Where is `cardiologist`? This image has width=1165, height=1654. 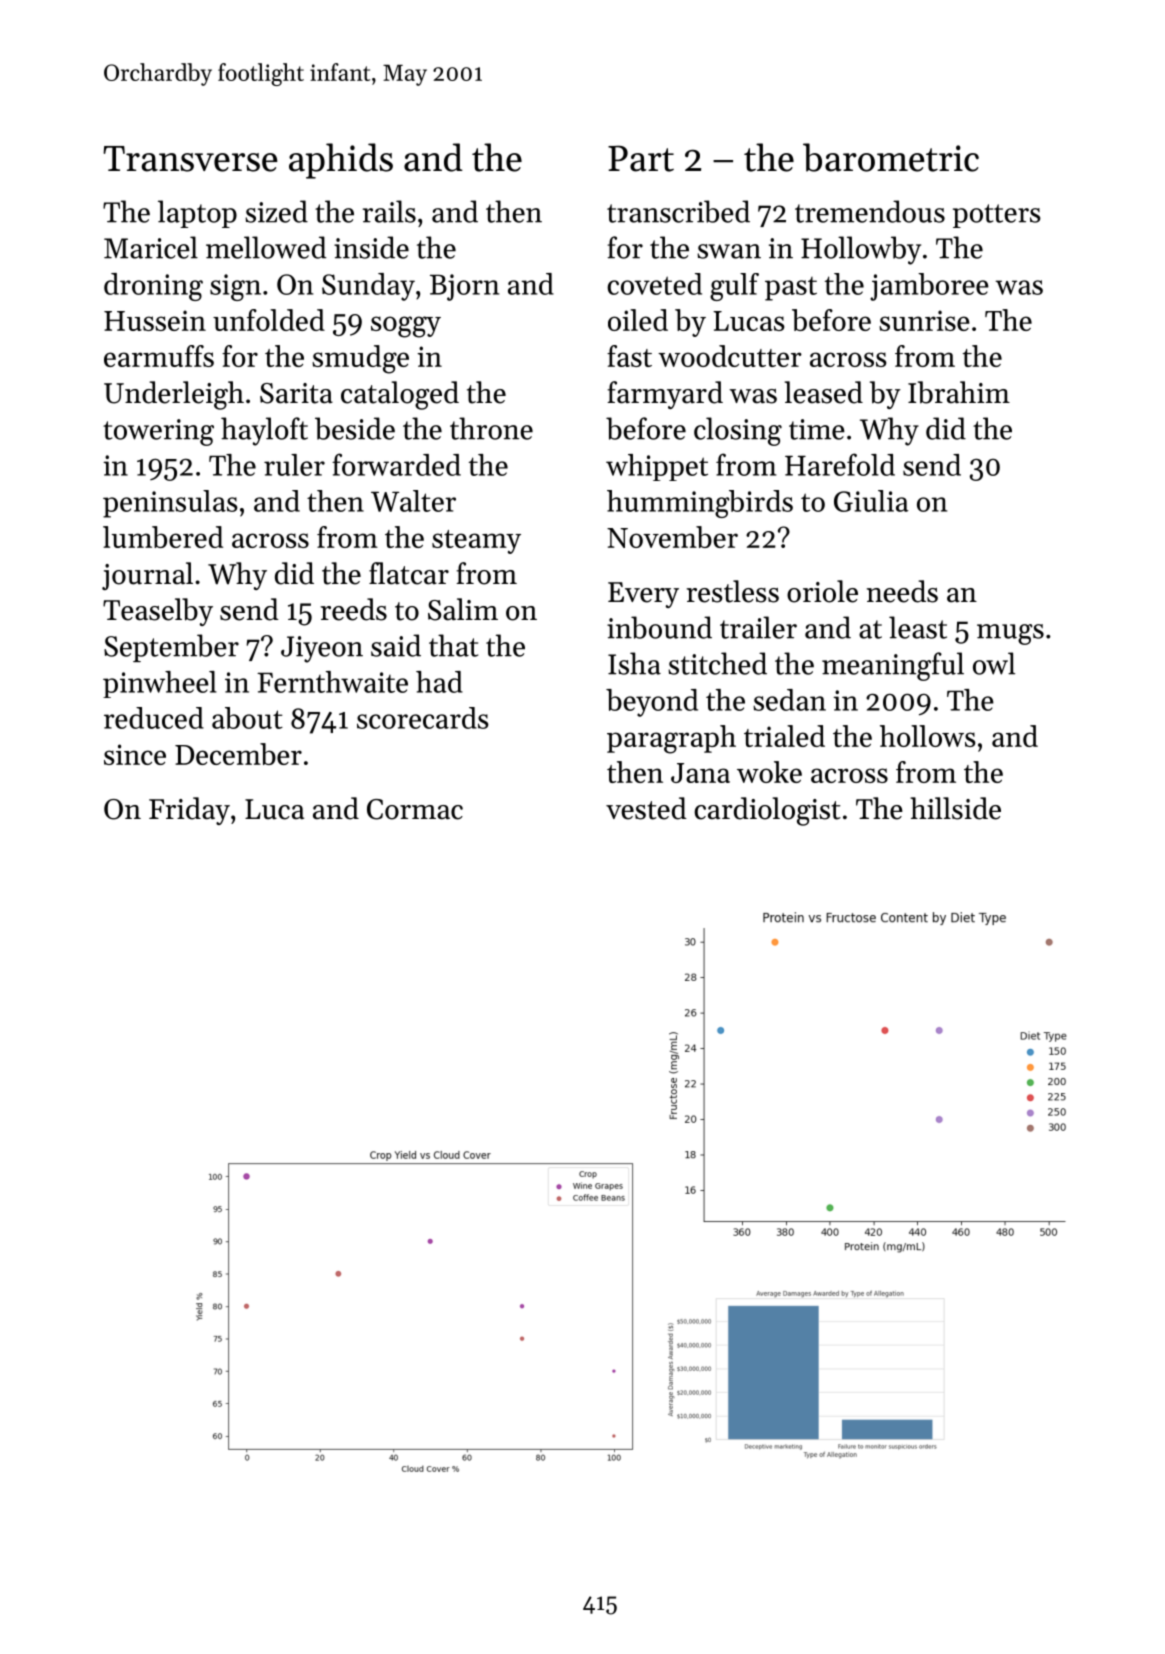 cardiologist is located at coordinates (767, 811).
